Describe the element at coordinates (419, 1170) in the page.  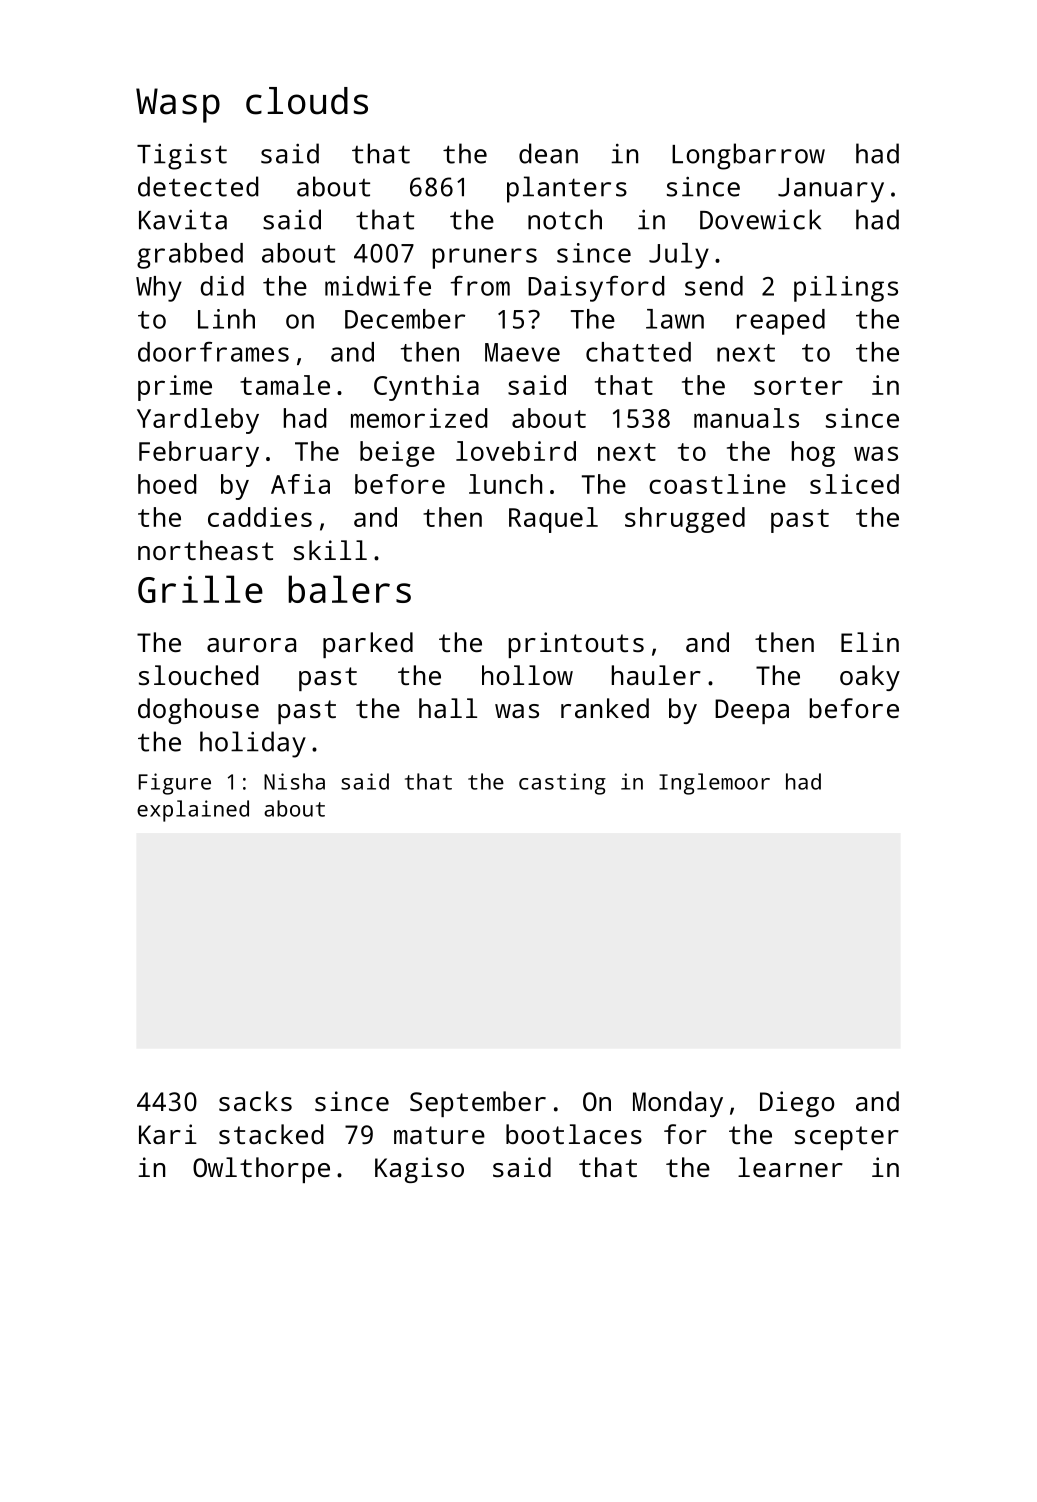
I see `Kagiso` at that location.
